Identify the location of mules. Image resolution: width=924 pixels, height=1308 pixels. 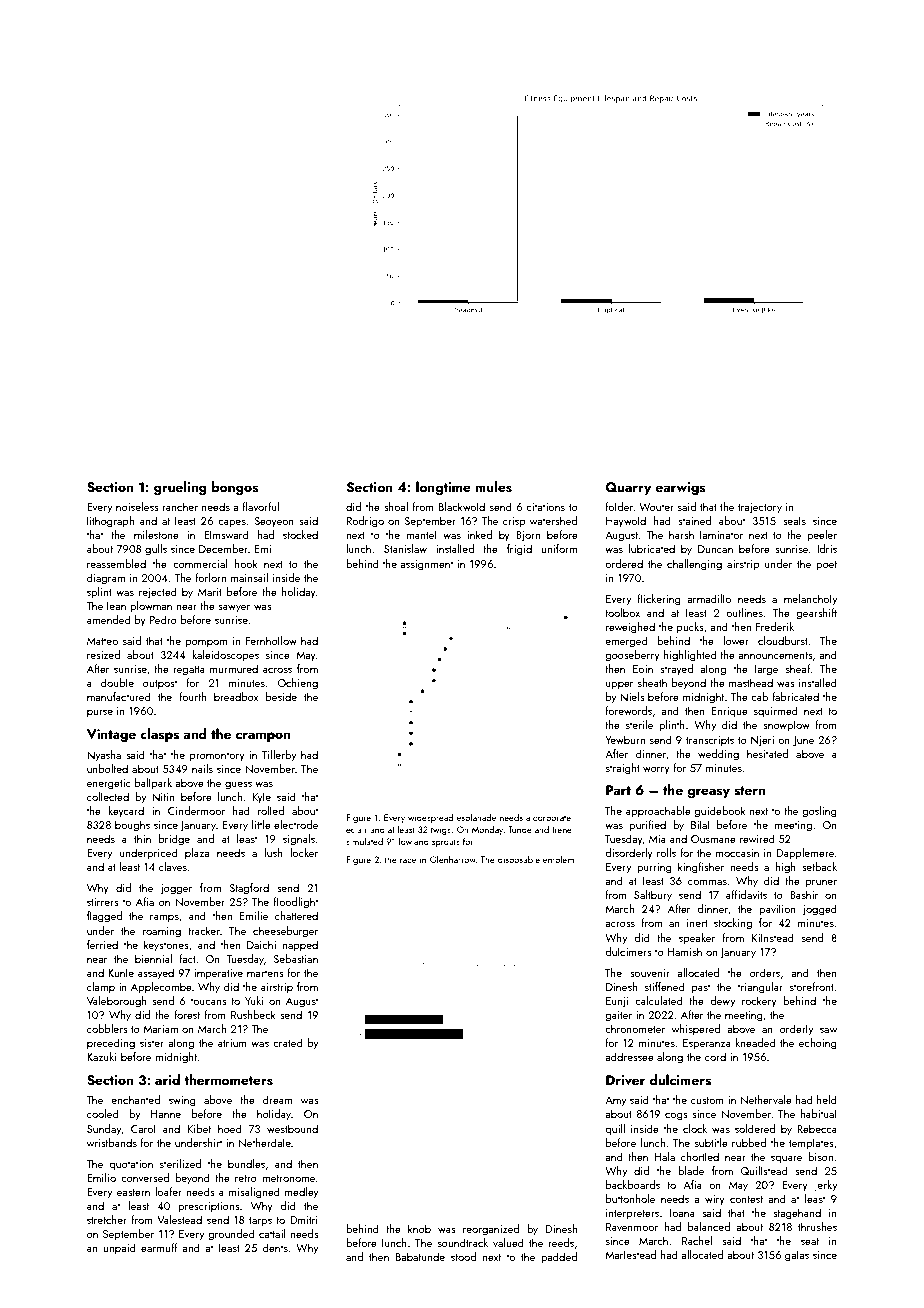
(493, 487).
